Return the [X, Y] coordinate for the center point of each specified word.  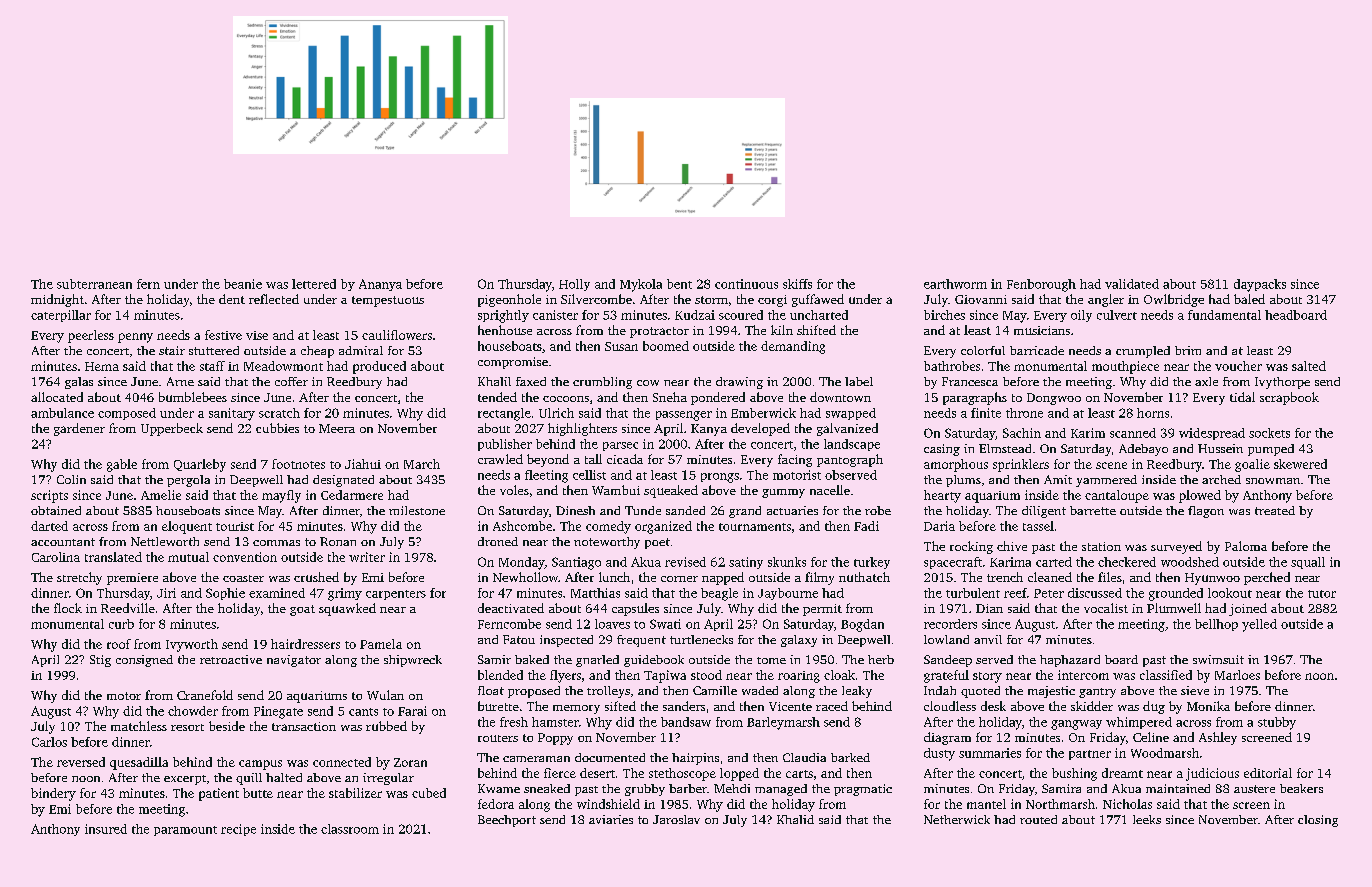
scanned [1133, 433]
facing [795, 460]
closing [1318, 821]
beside [227, 726]
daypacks [1260, 285]
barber [688, 788]
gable [122, 465]
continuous [746, 284]
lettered [314, 284]
